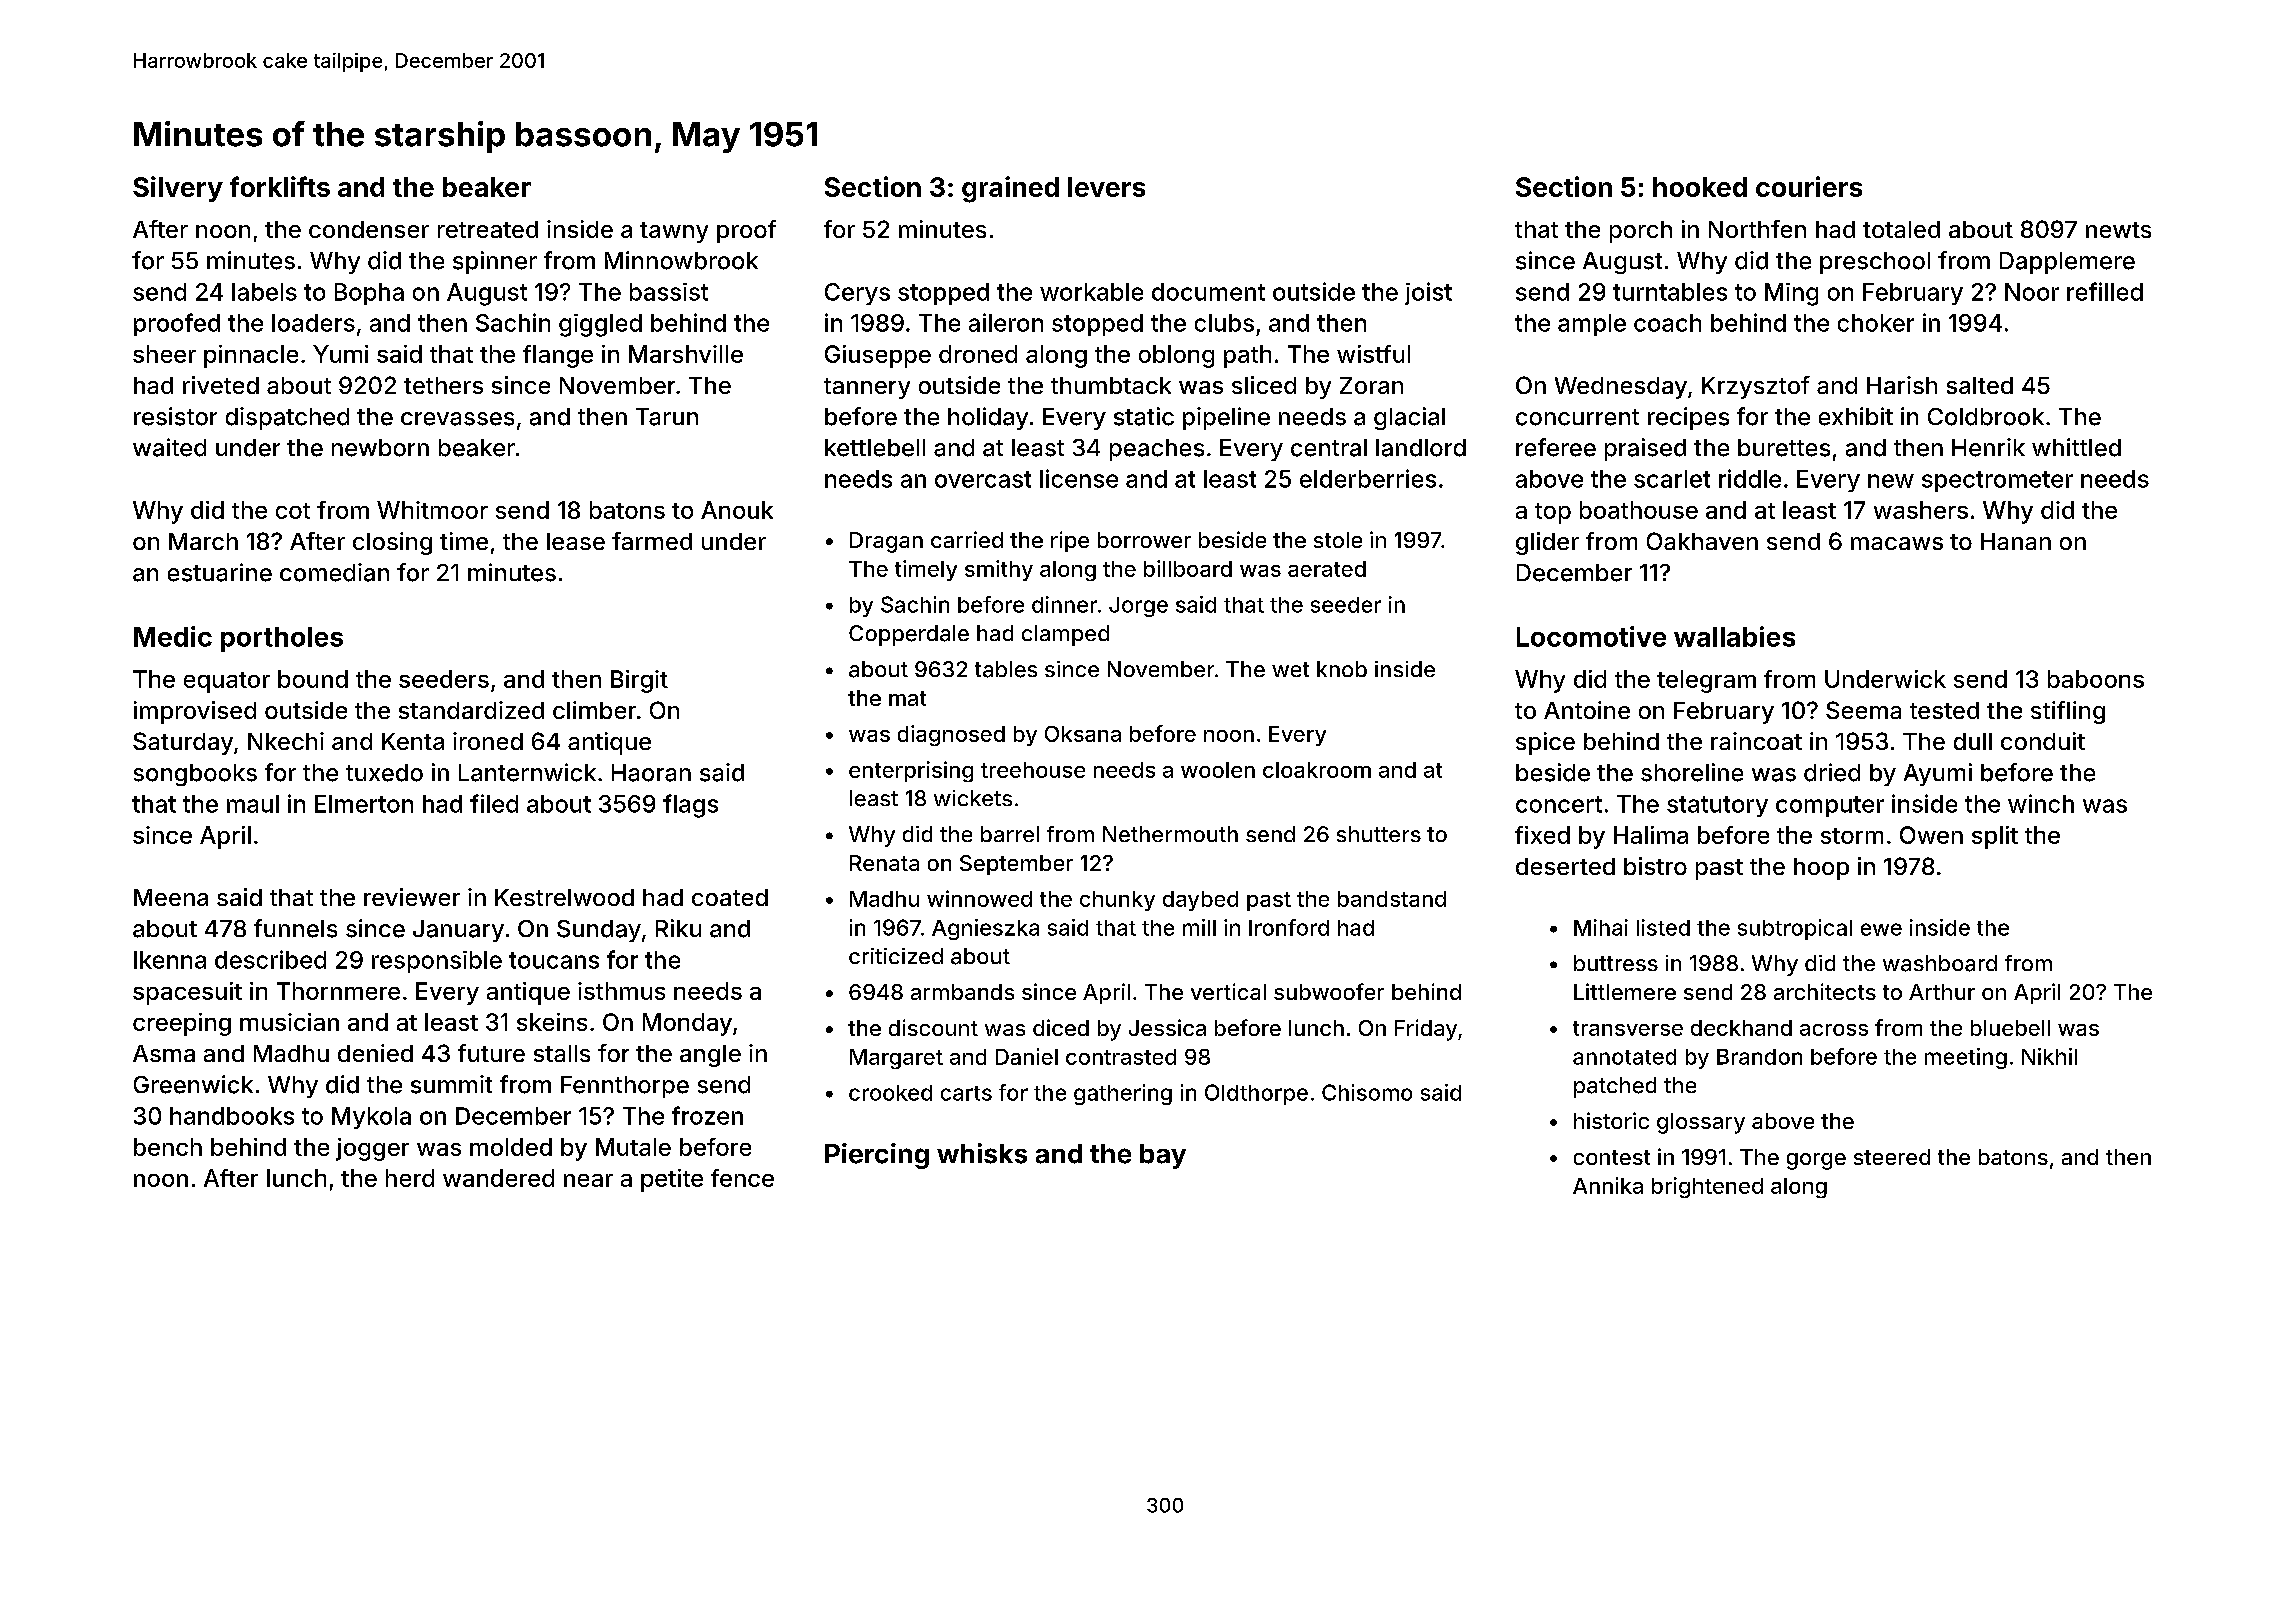 The height and width of the screenshot is (1620, 2292). What do you see at coordinates (909, 635) in the screenshot?
I see `Copperdale` at bounding box center [909, 635].
